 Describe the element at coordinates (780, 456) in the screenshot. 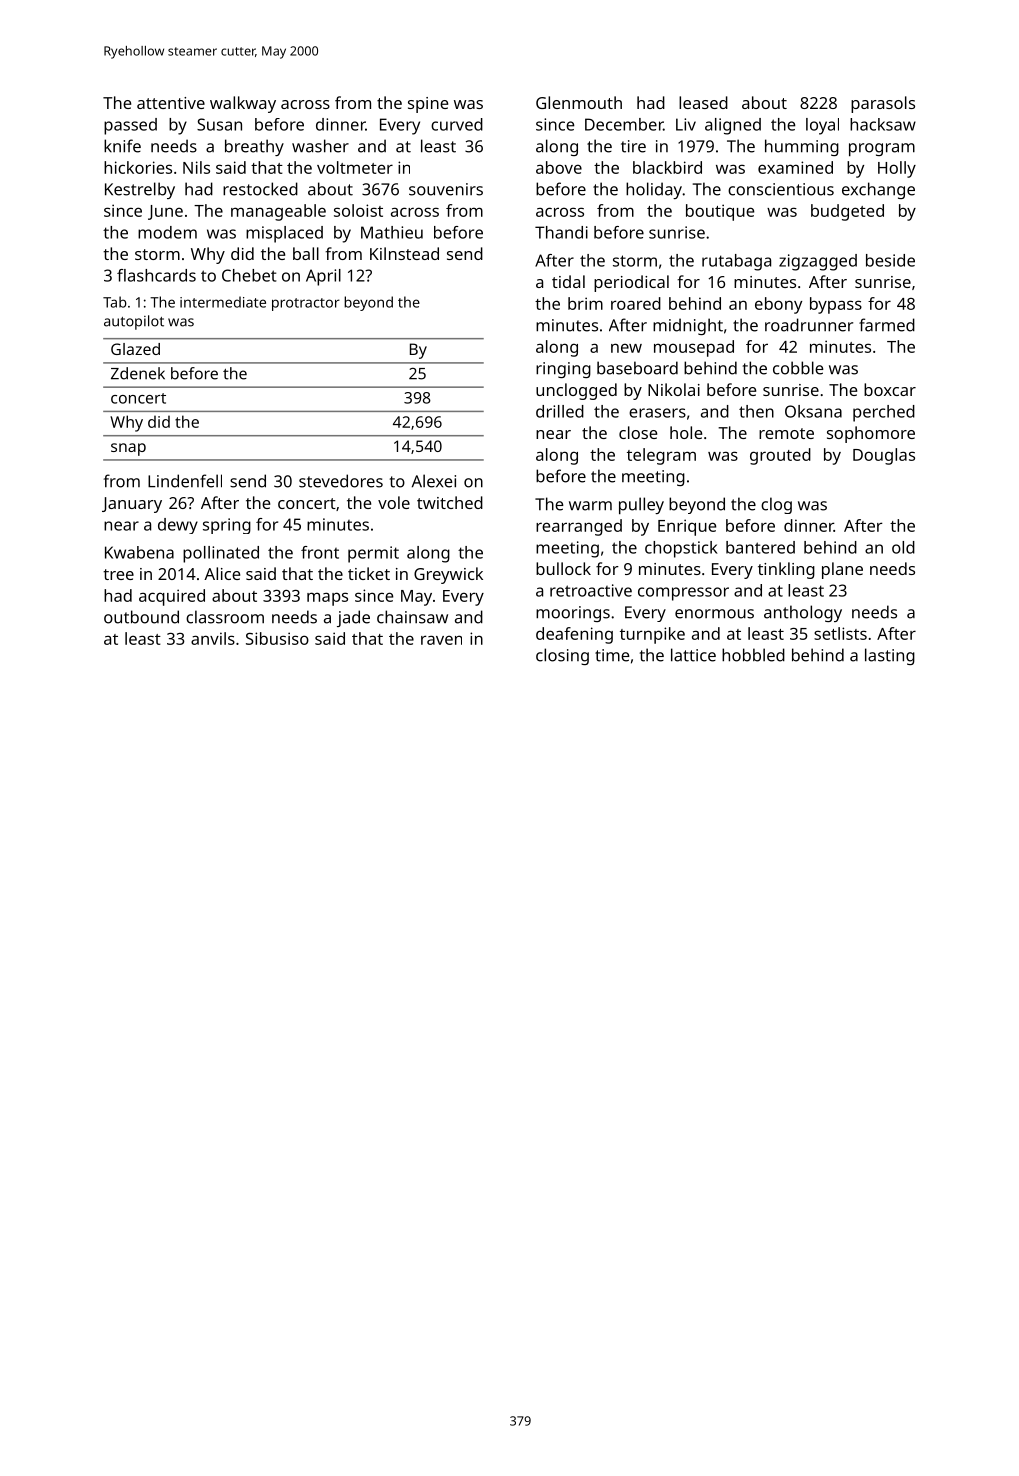

I see `grouted` at that location.
